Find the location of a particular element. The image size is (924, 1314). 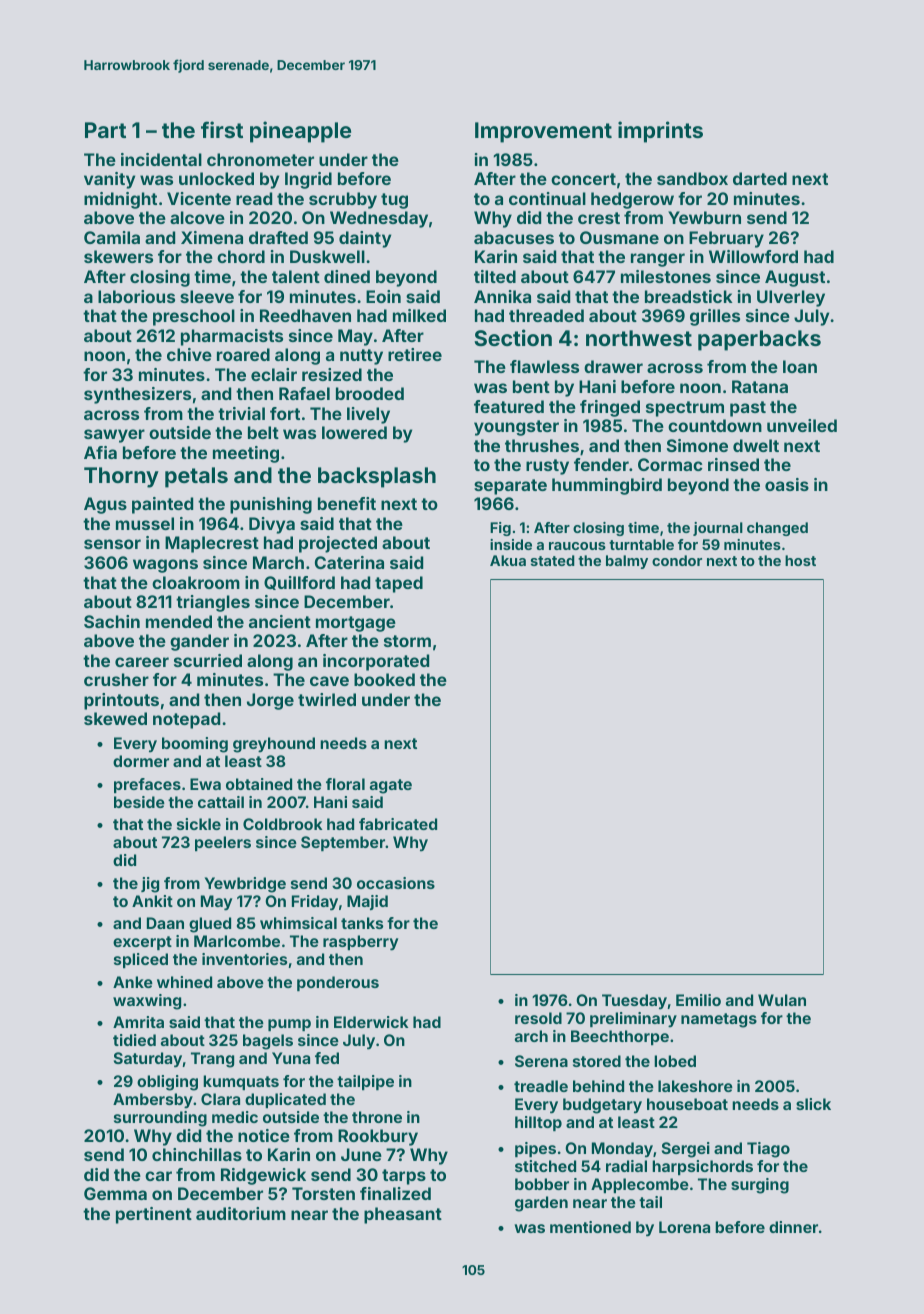

pheasant is located at coordinates (403, 1215).
